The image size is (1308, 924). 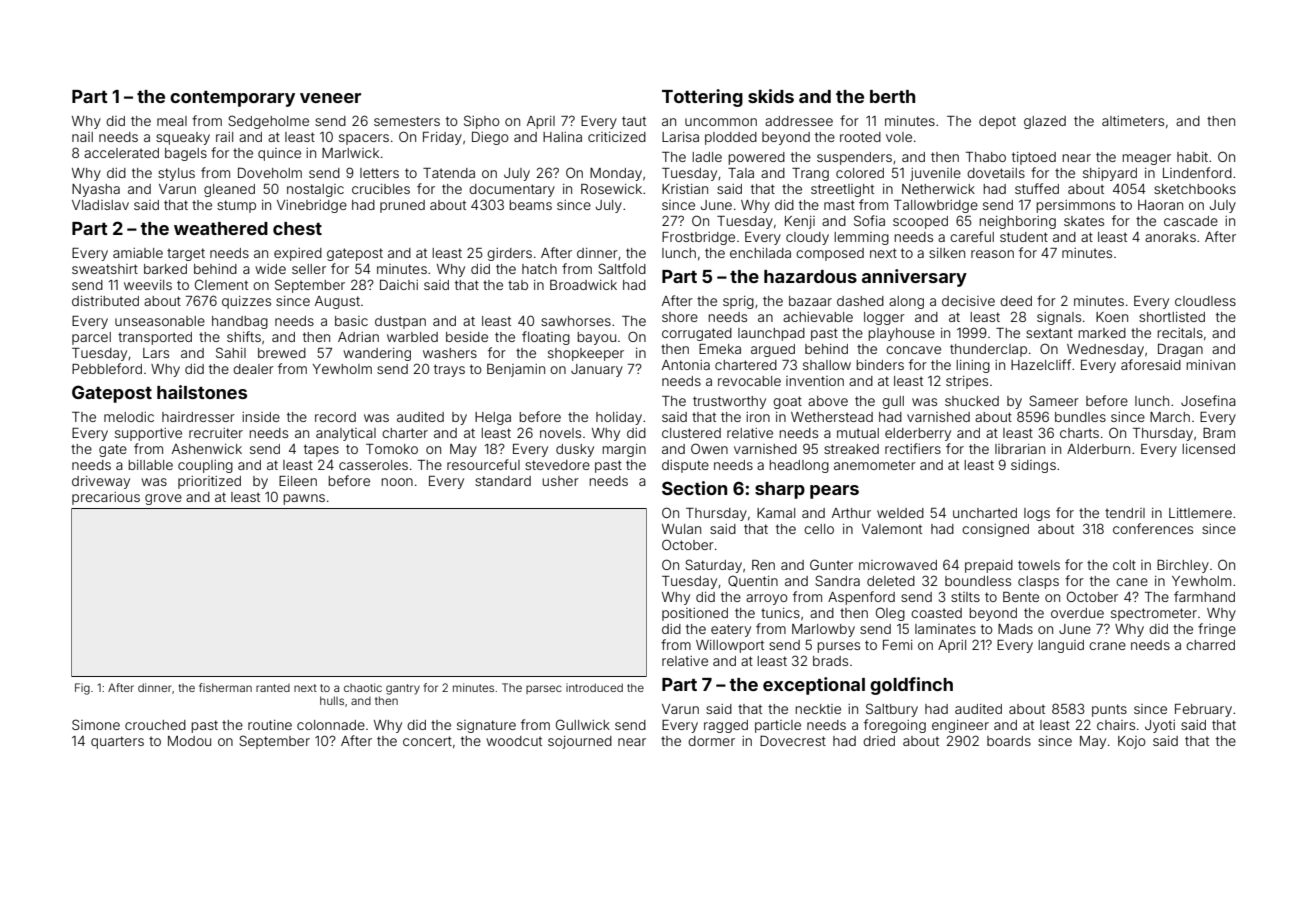 What do you see at coordinates (1133, 121) in the page?
I see `altimeters` at bounding box center [1133, 121].
